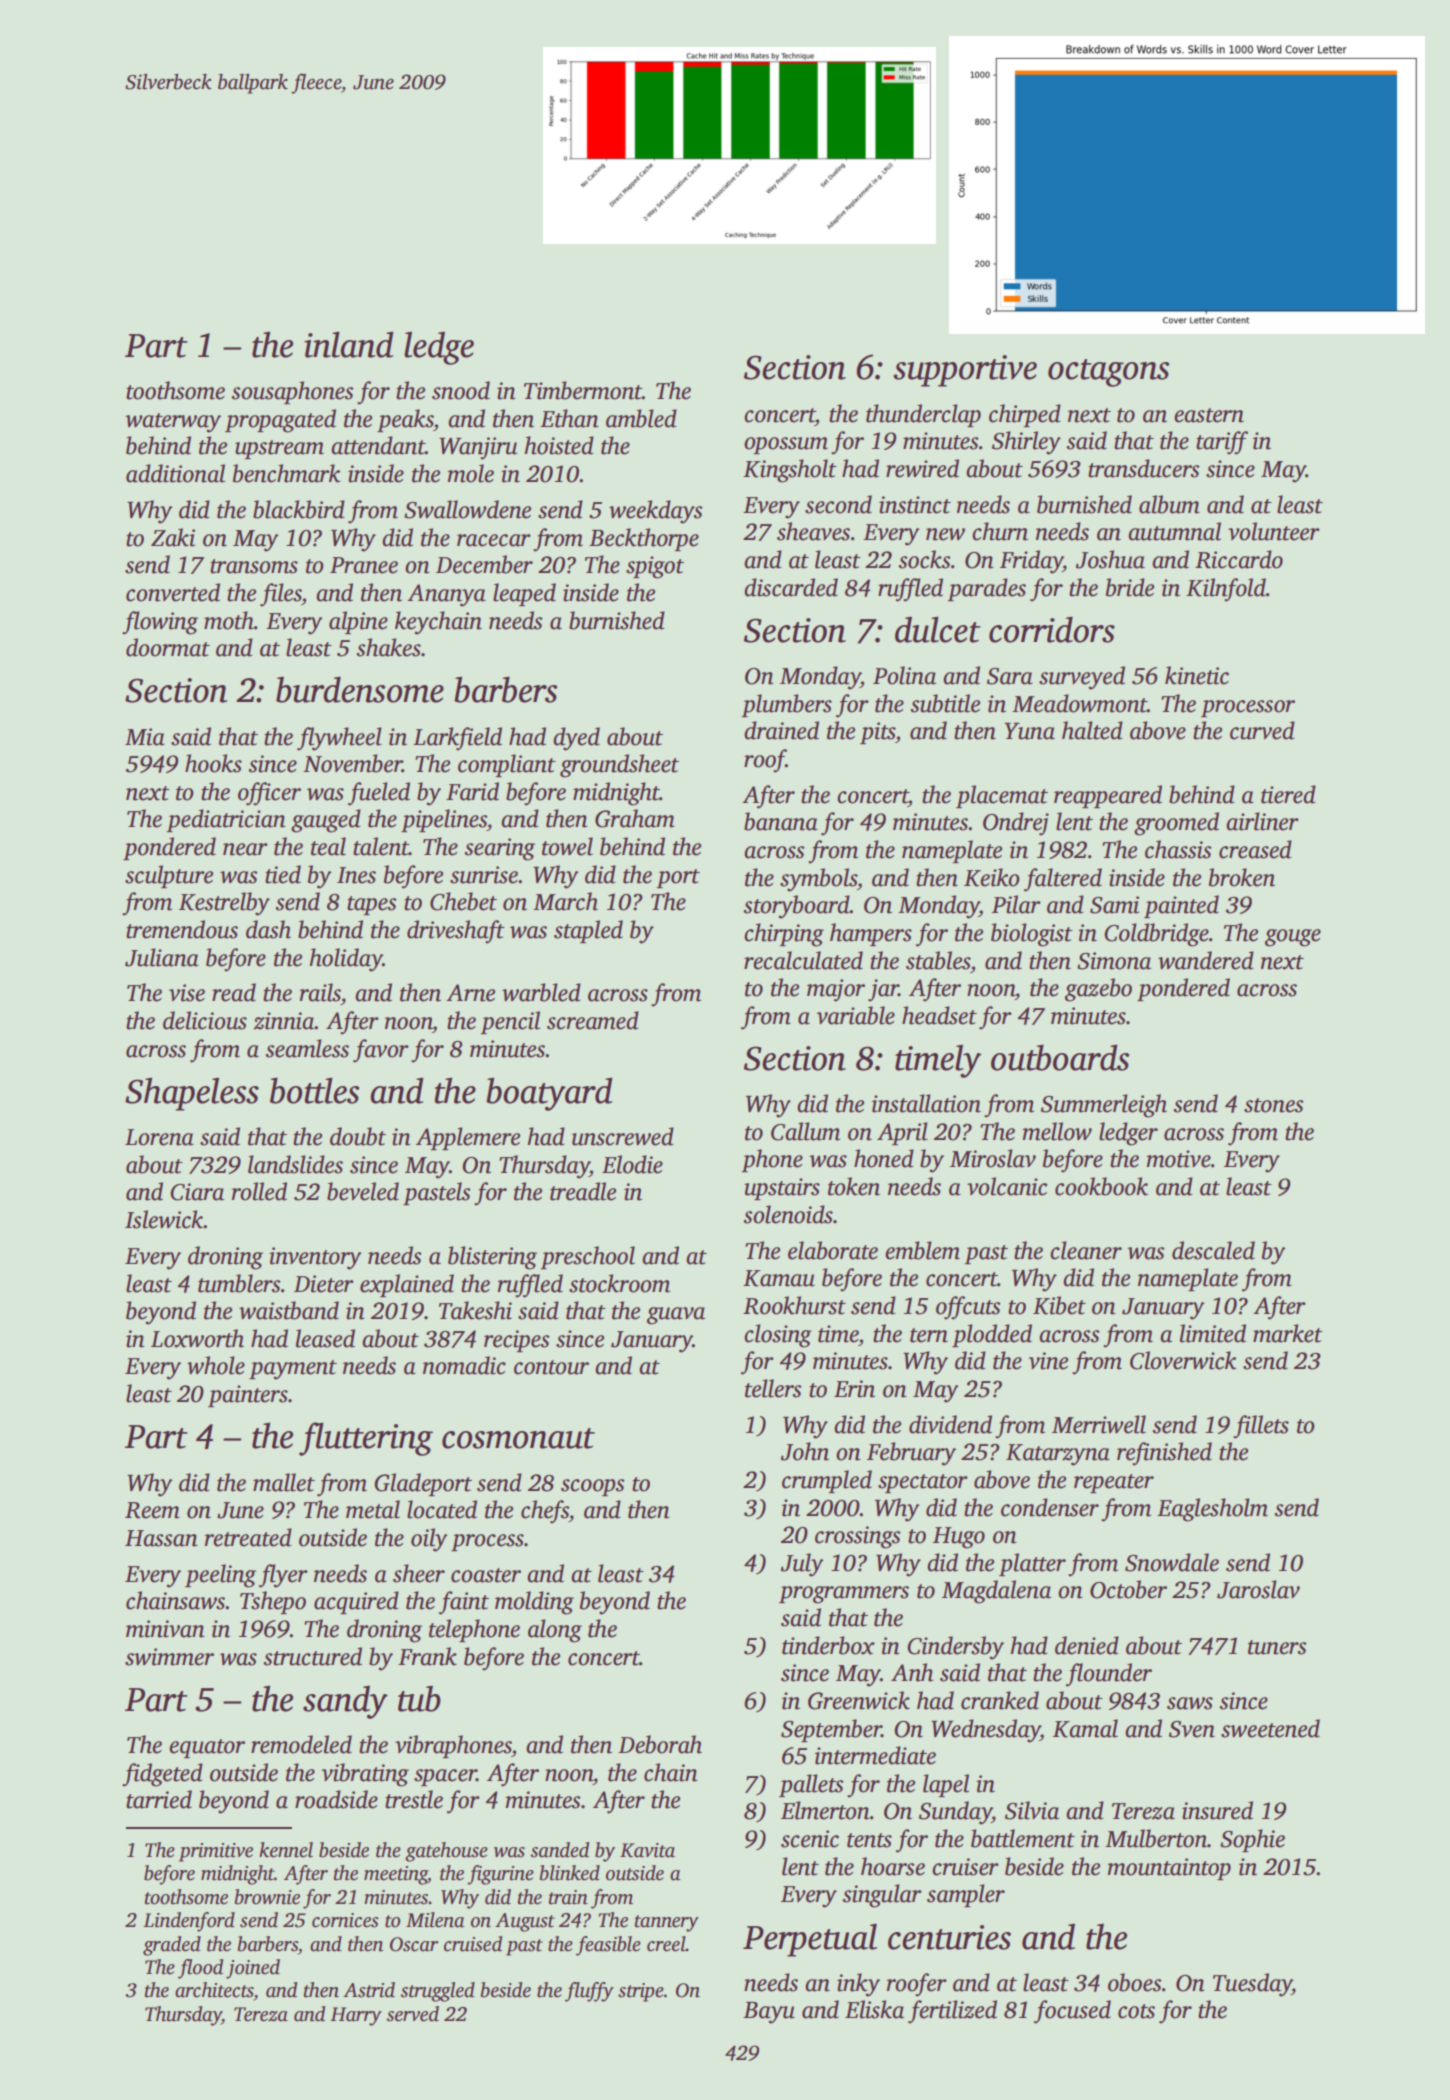  Describe the element at coordinates (224, 904) in the screenshot. I see `Kestrelby` at that location.
